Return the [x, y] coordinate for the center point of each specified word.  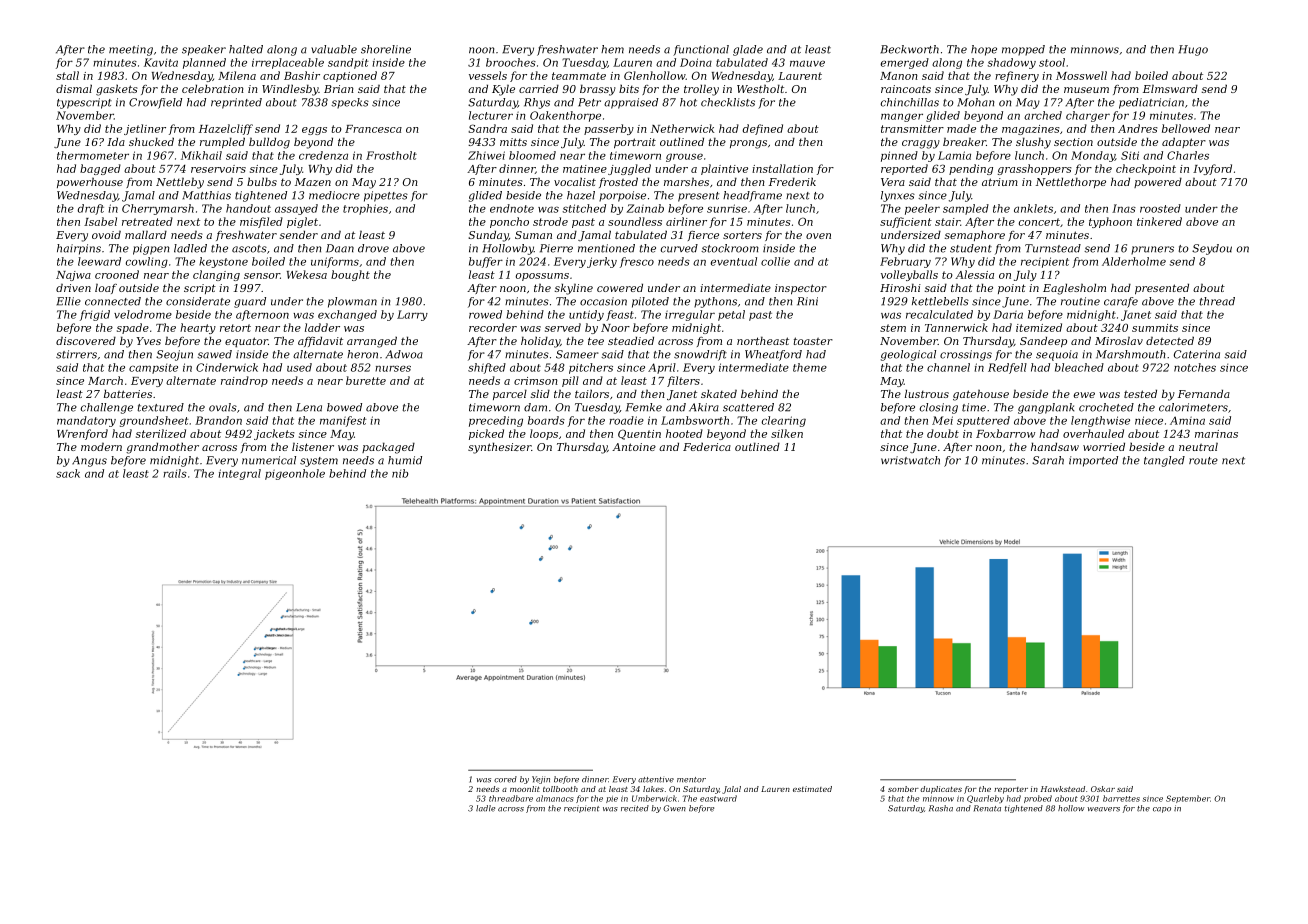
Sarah [1048, 460]
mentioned [606, 248]
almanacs [555, 798]
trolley [701, 90]
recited [635, 808]
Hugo [1193, 50]
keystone [223, 262]
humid [405, 460]
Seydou [1212, 249]
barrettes [1121, 798]
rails [175, 473]
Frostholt [391, 155]
